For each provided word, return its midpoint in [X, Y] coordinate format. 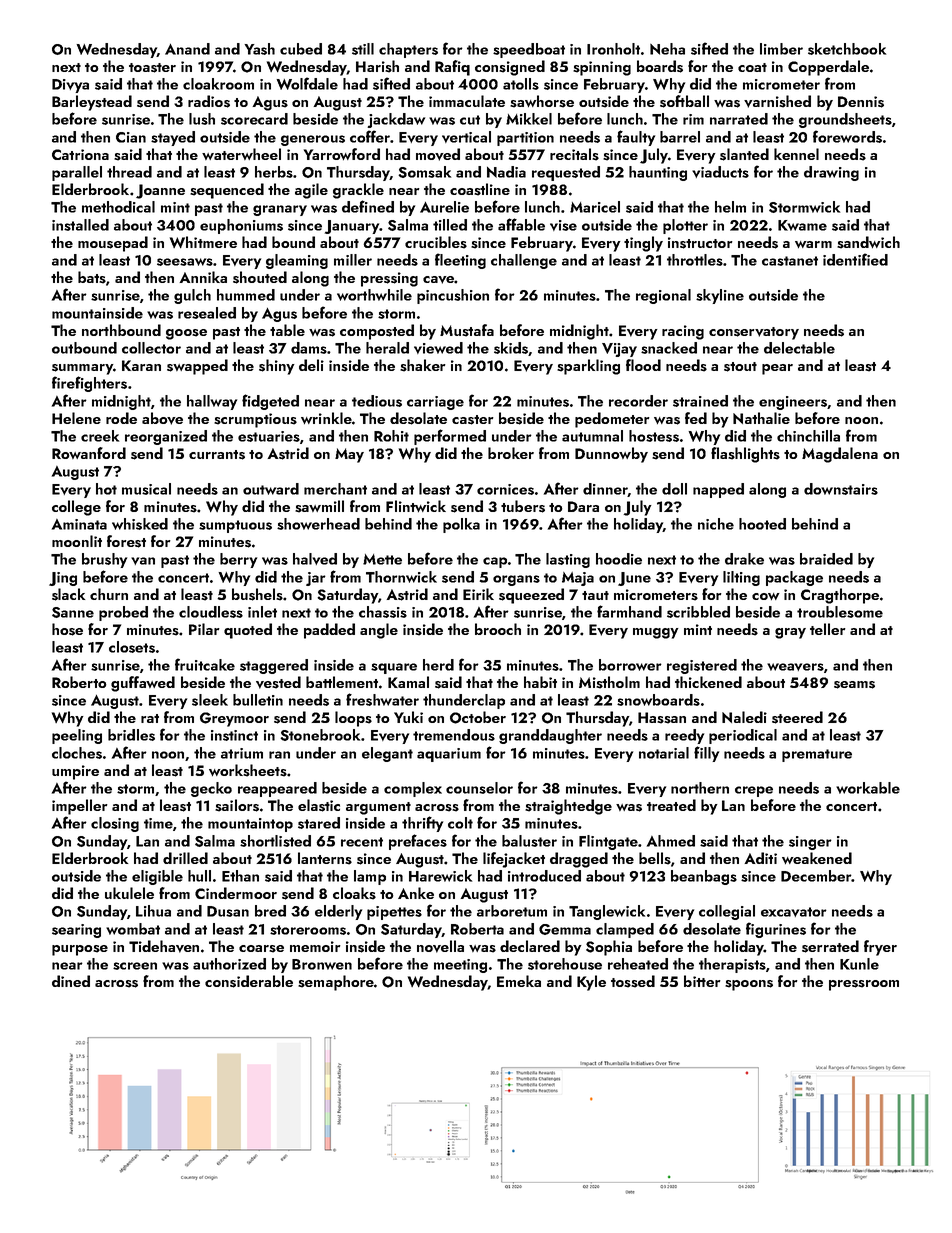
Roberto [79, 682]
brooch [498, 629]
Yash [259, 49]
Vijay [619, 350]
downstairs [841, 489]
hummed [246, 295]
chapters [408, 50]
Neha [667, 49]
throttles [695, 260]
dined [71, 981]
